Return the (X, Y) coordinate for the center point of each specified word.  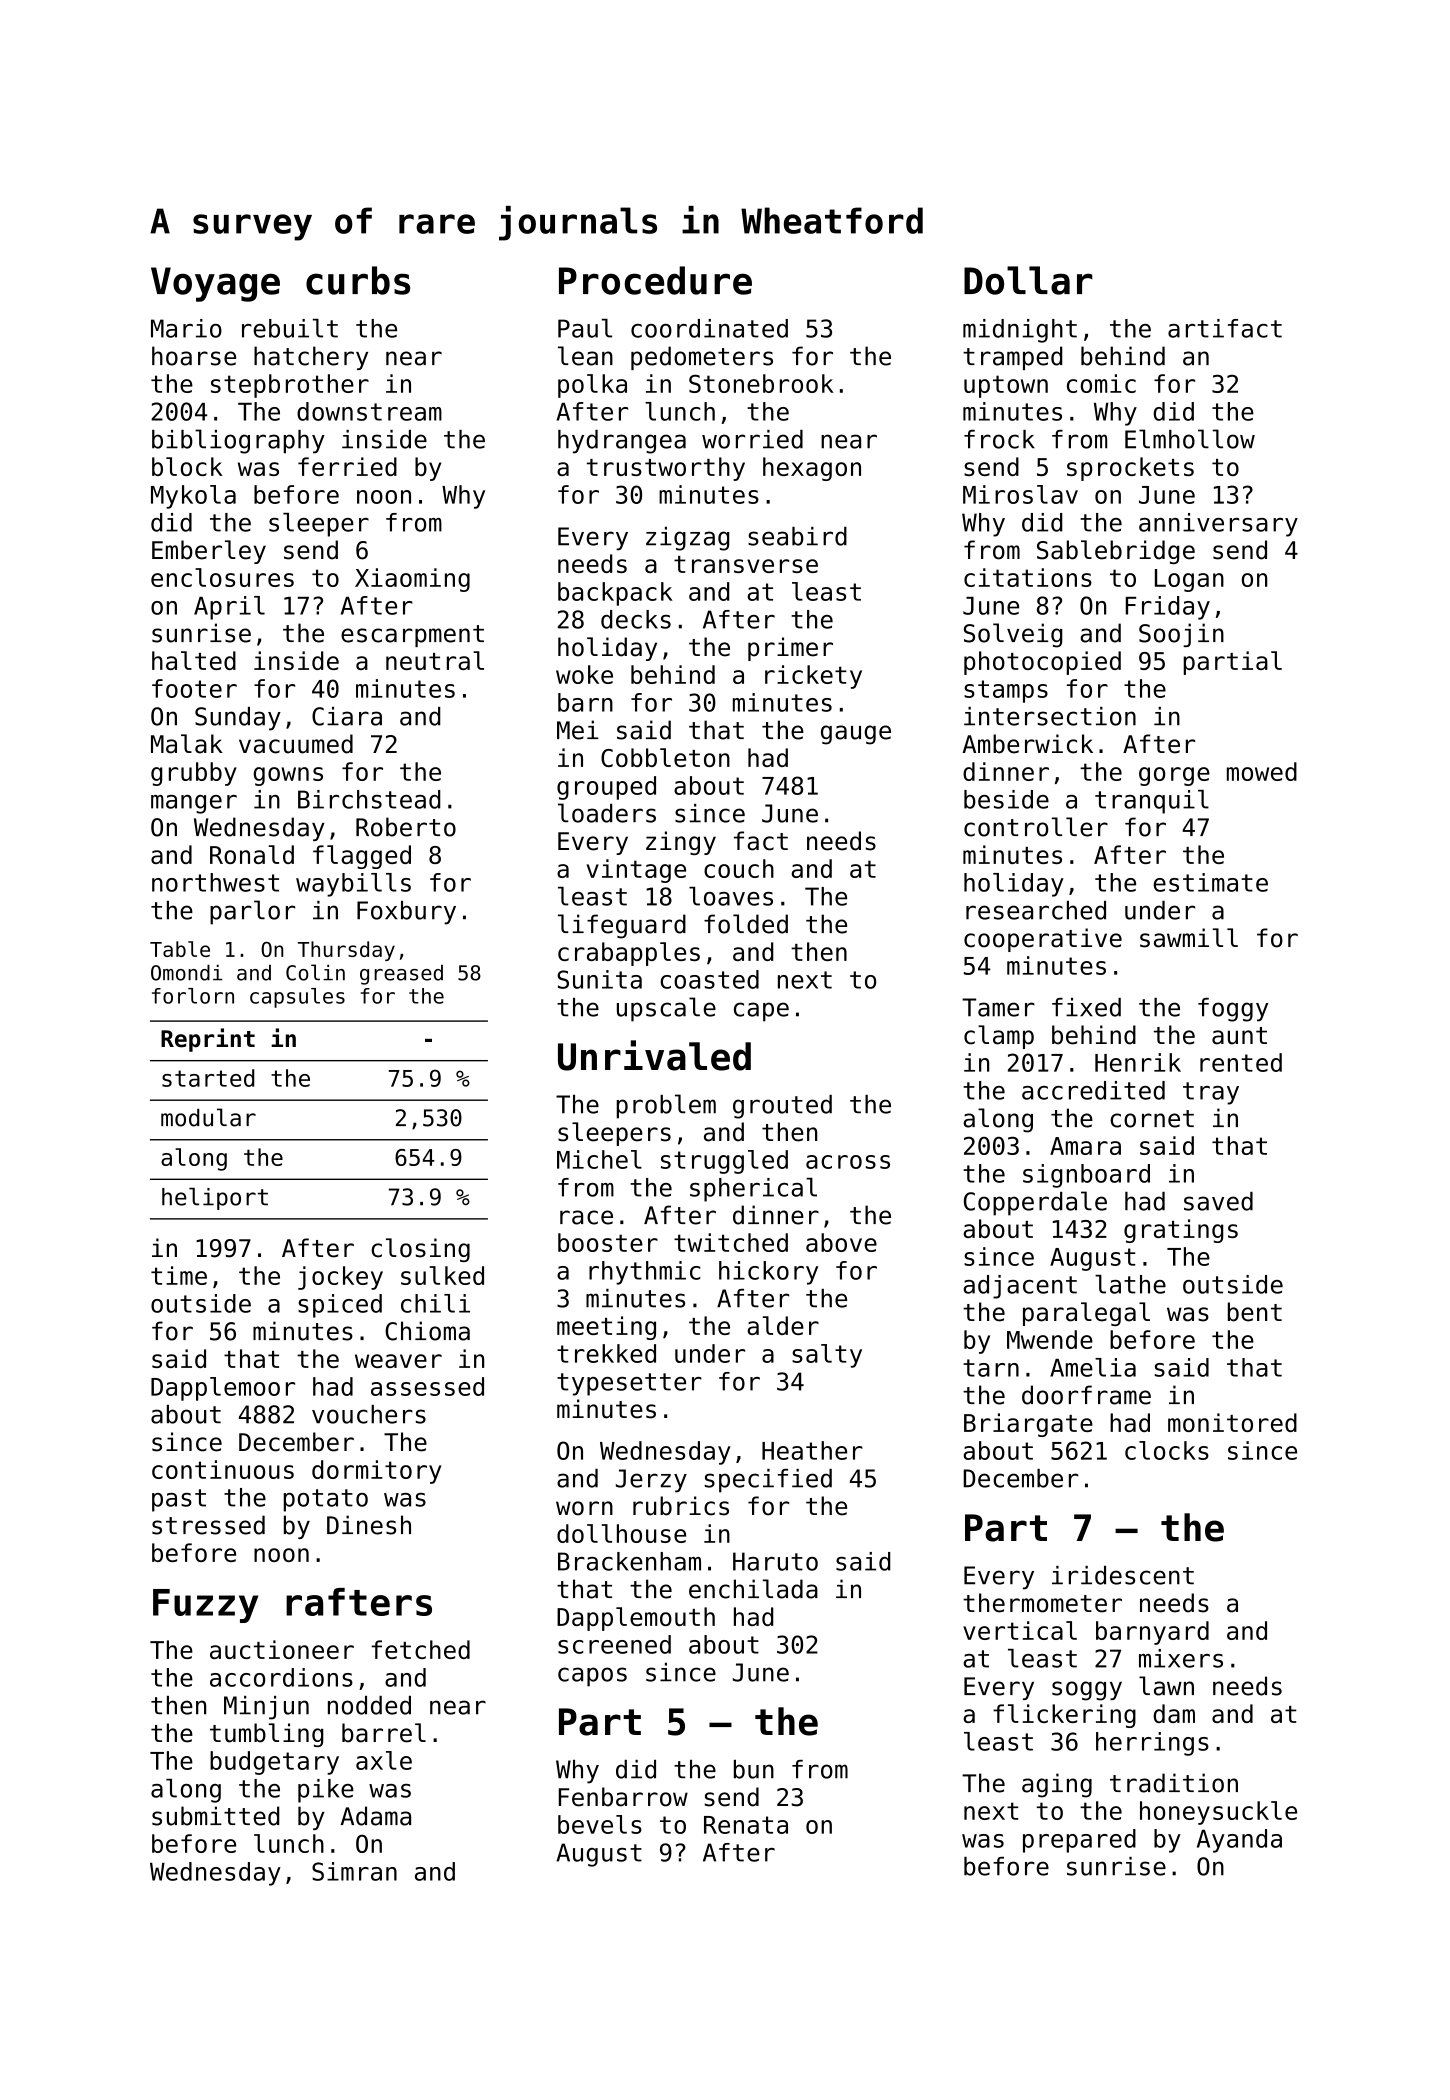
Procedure (655, 280)
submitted (215, 1816)
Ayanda (1239, 1841)
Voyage (215, 284)
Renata (746, 1825)
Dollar (1028, 280)
